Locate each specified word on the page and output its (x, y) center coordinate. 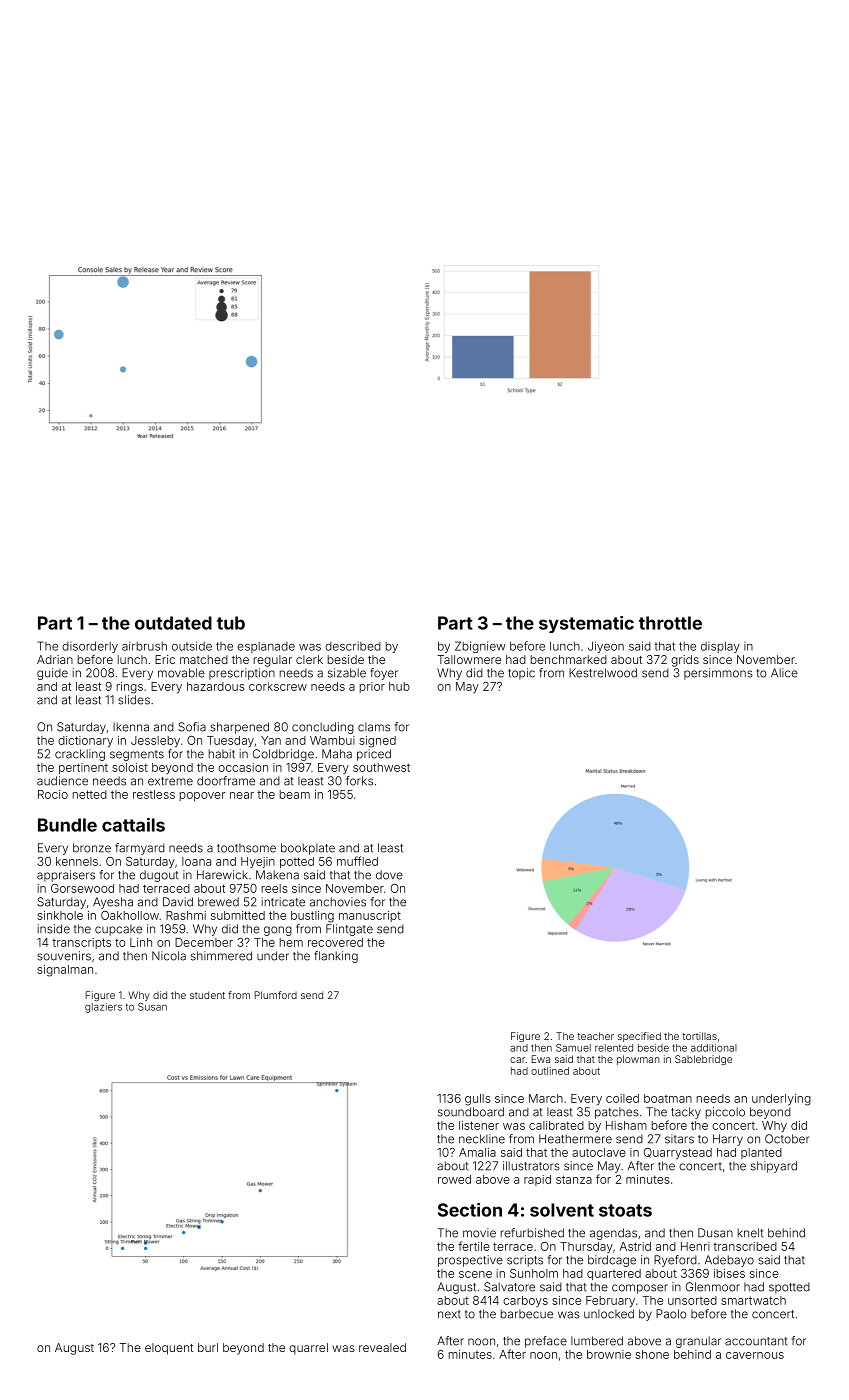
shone (652, 1354)
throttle (670, 623)
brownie (609, 1354)
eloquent (169, 1349)
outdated (173, 623)
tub (231, 623)
